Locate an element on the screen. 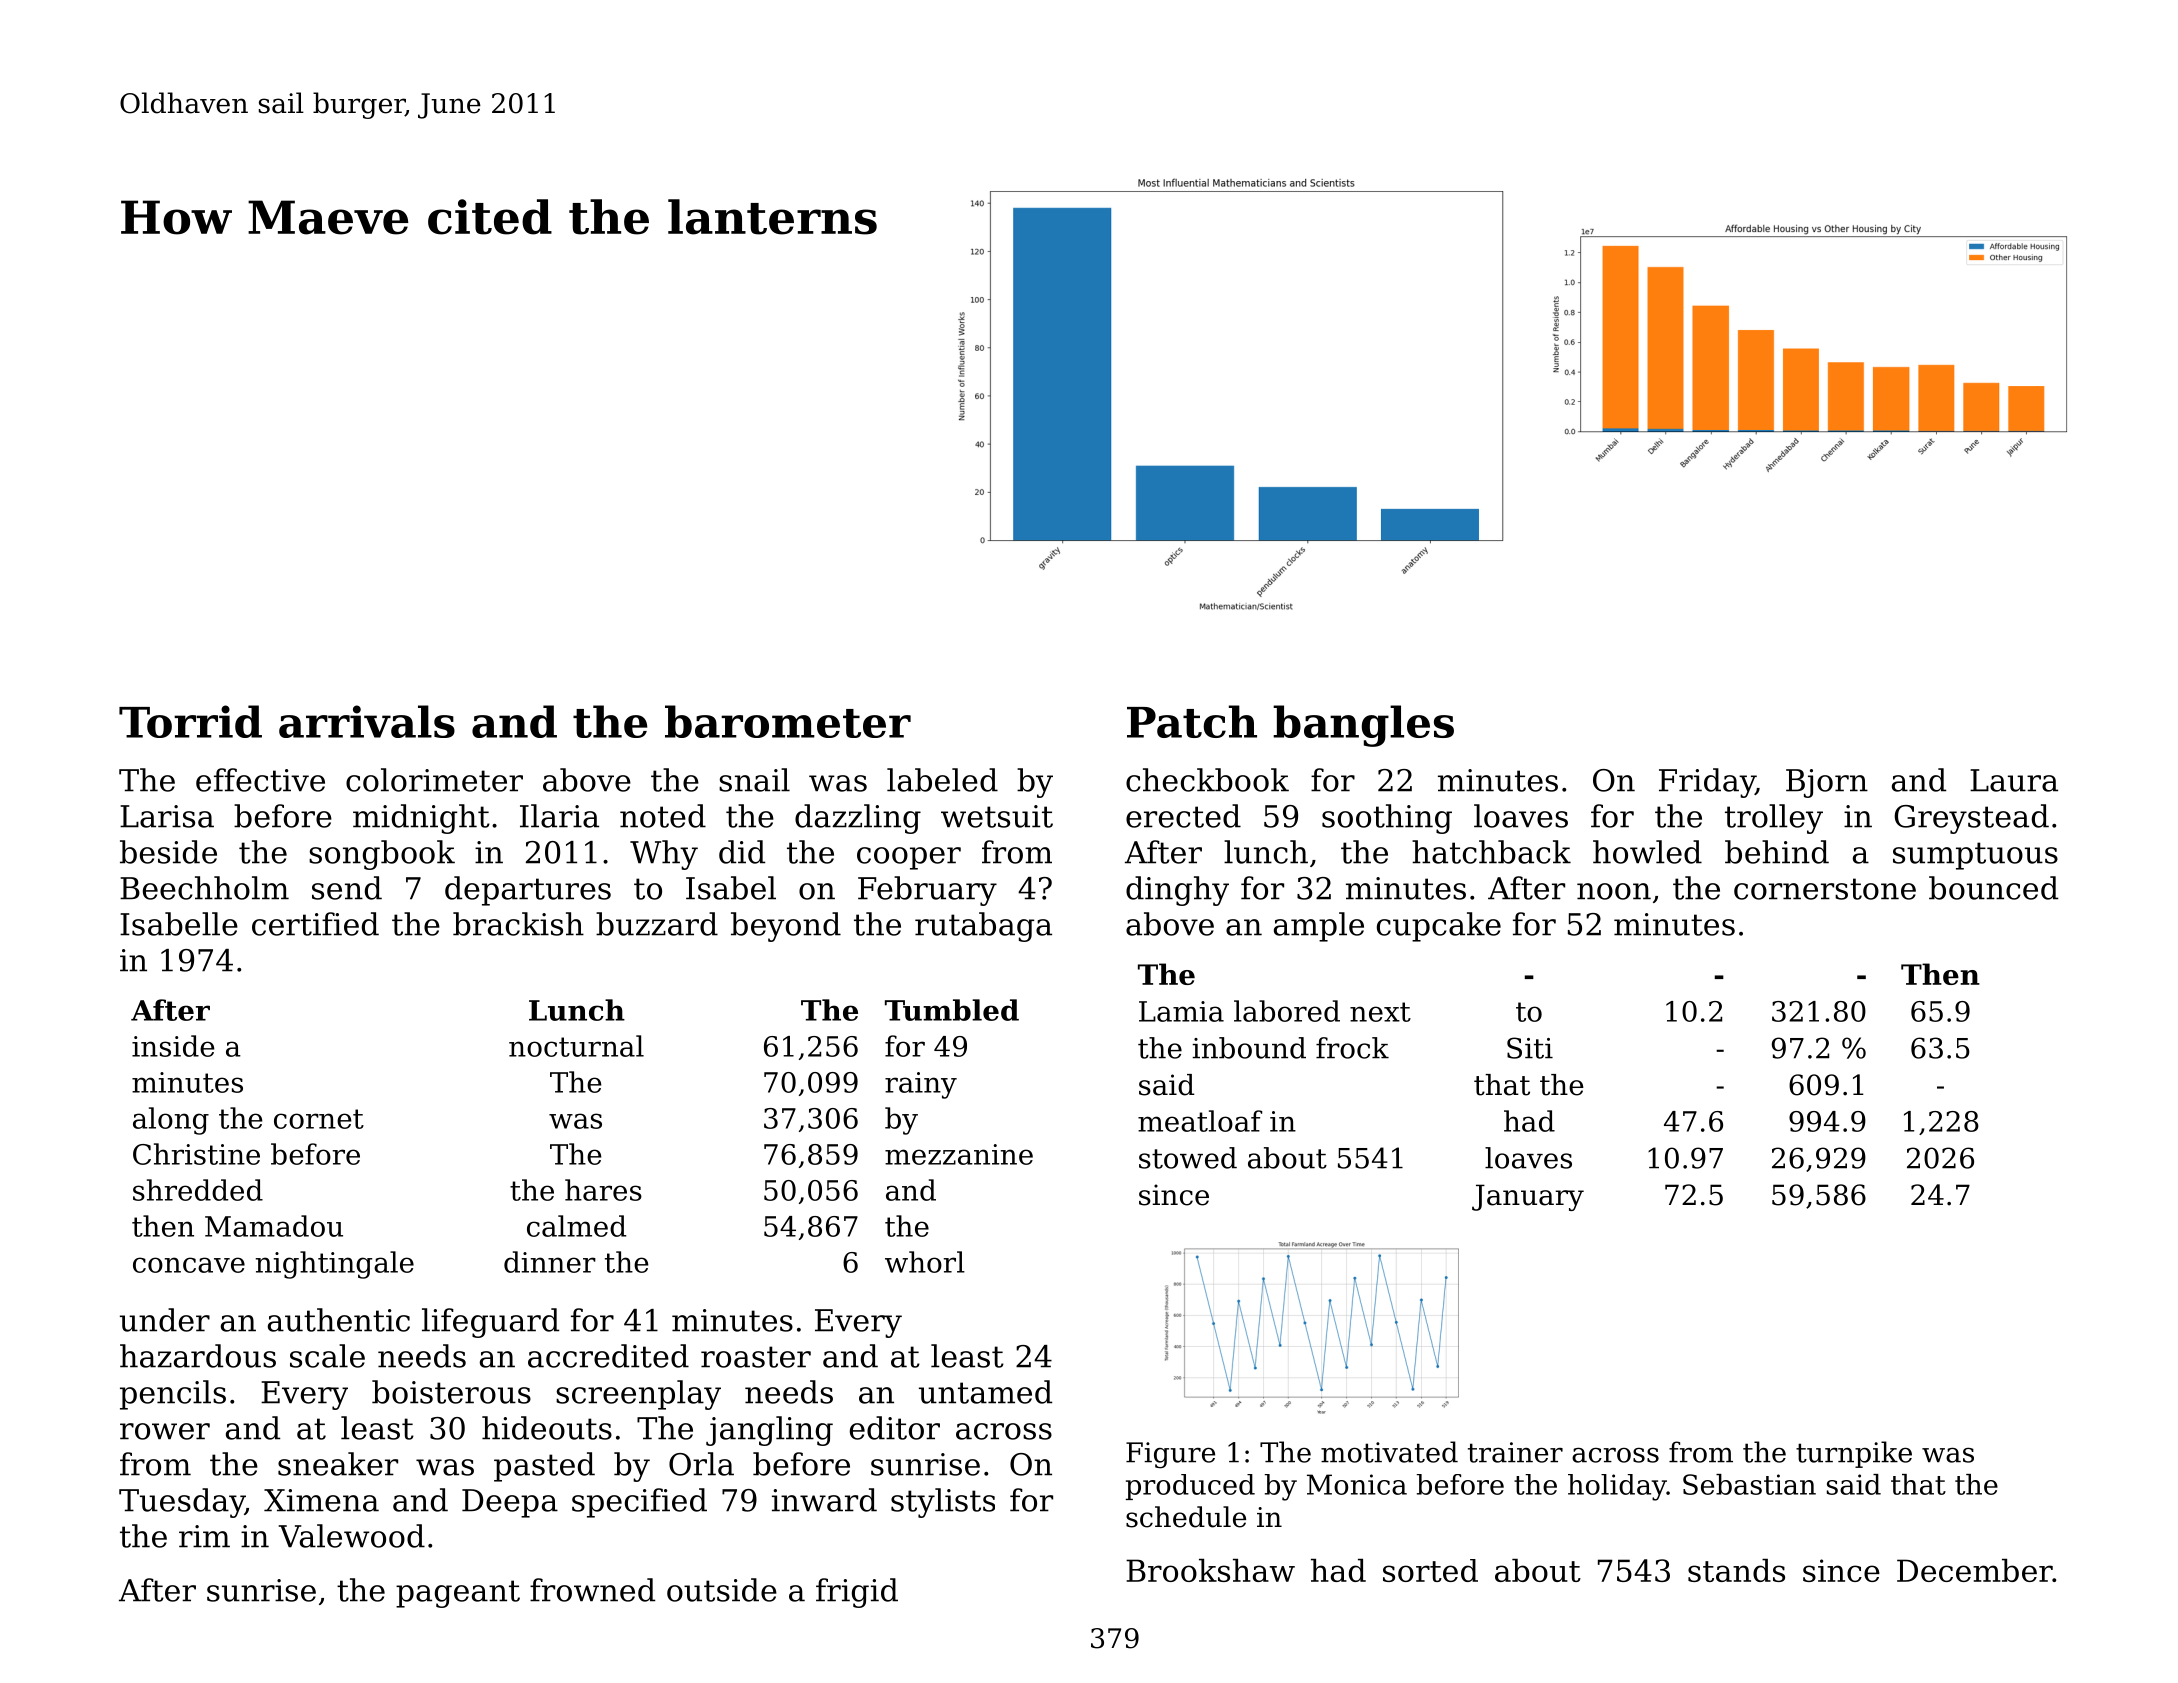  stowed is located at coordinates (1188, 1158).
